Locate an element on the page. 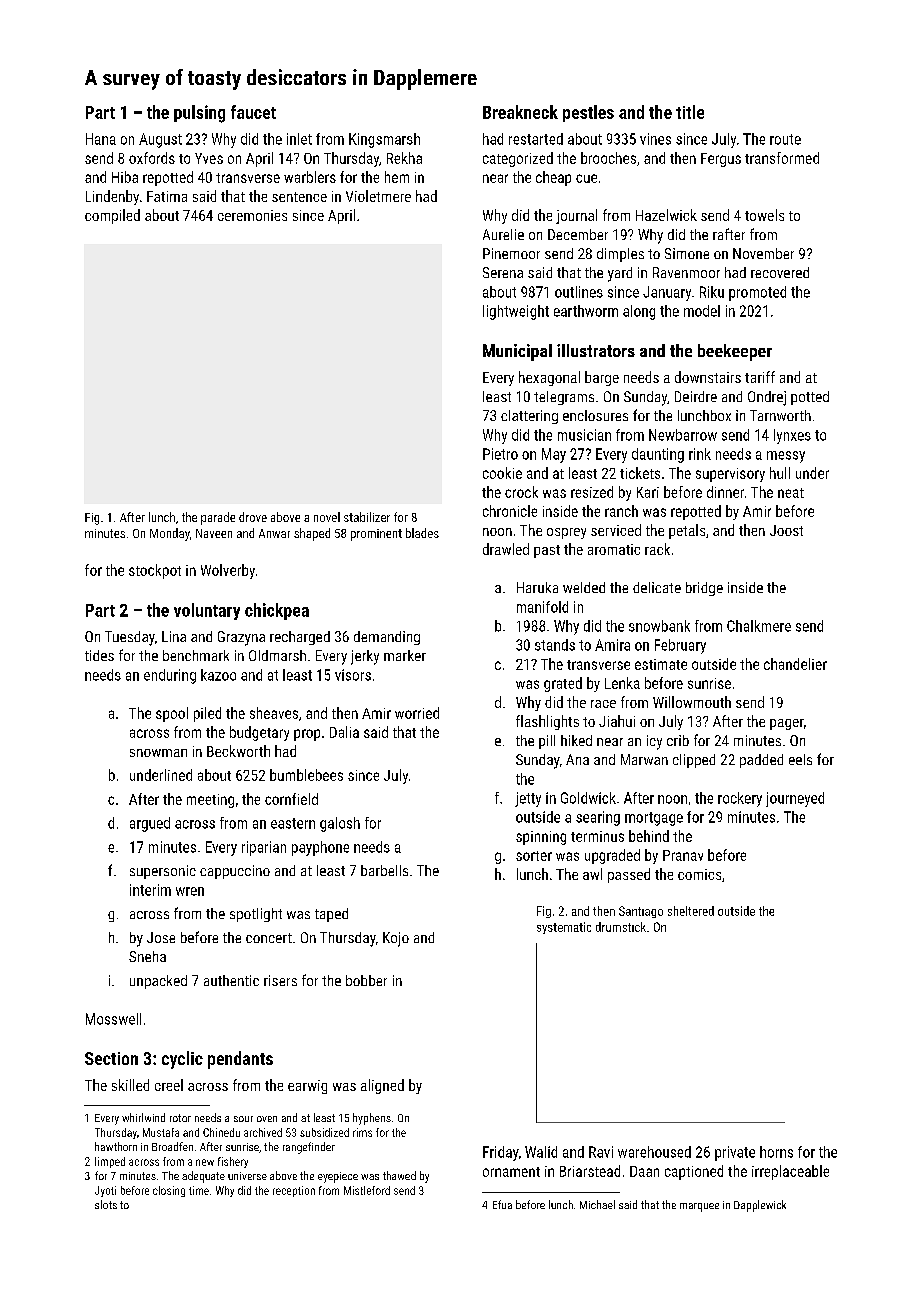  promoted is located at coordinates (757, 293).
